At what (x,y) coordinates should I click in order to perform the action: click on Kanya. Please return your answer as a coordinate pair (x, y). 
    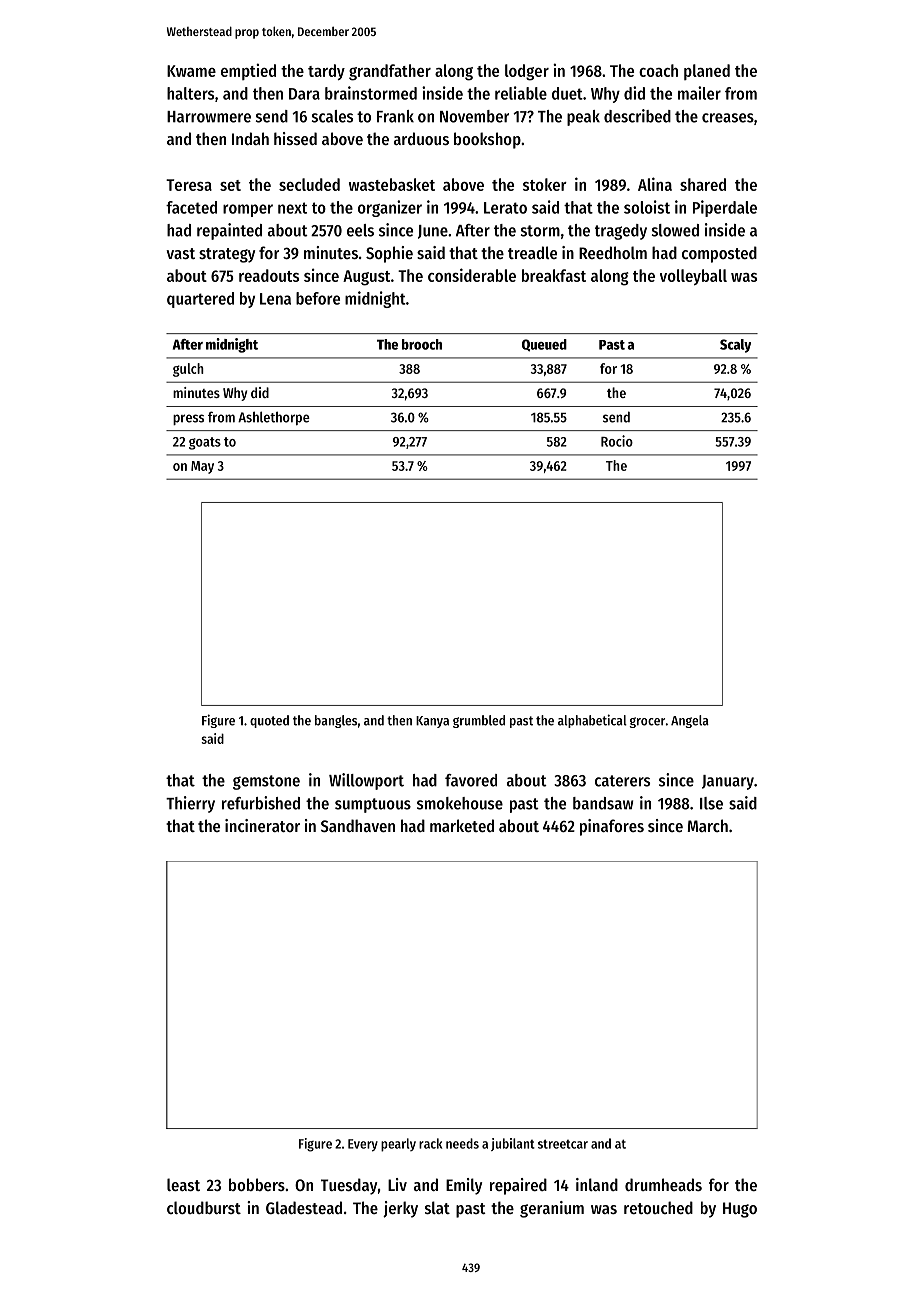
    Looking at the image, I should click on (432, 722).
